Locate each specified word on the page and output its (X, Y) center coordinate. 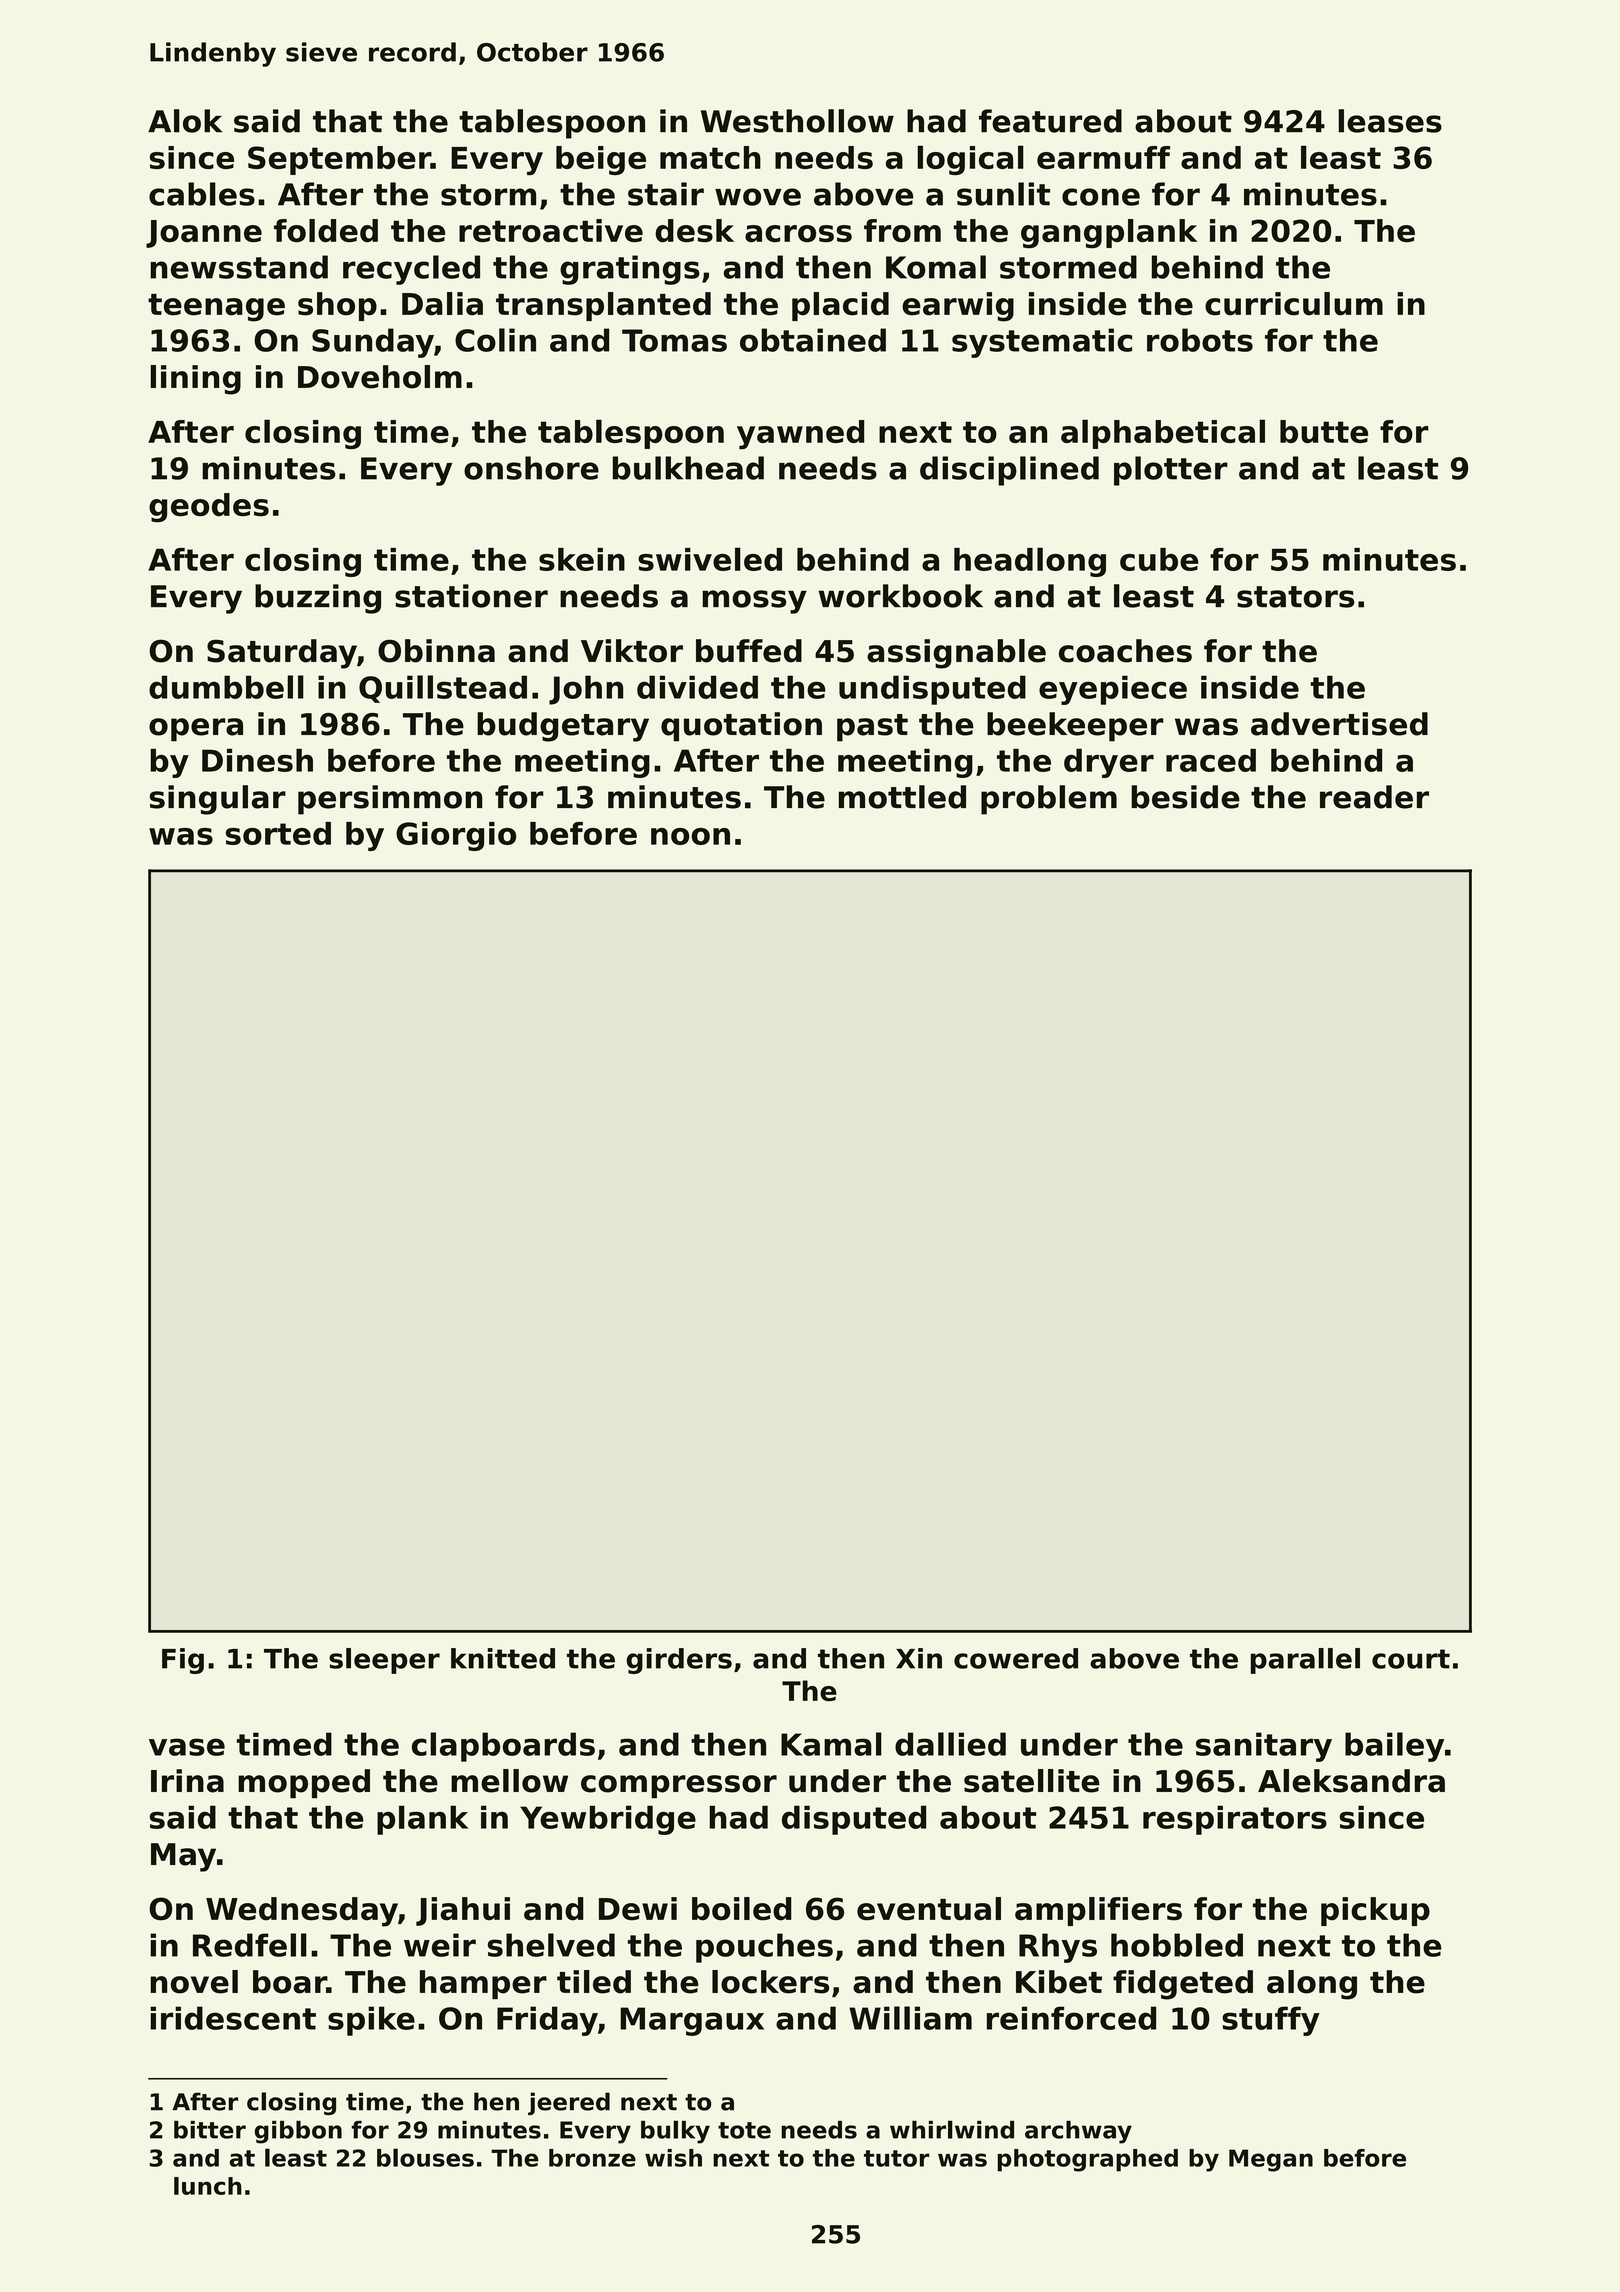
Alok (185, 121)
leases (1390, 121)
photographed (1087, 2160)
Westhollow (797, 121)
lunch (208, 2186)
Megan (1271, 2160)
